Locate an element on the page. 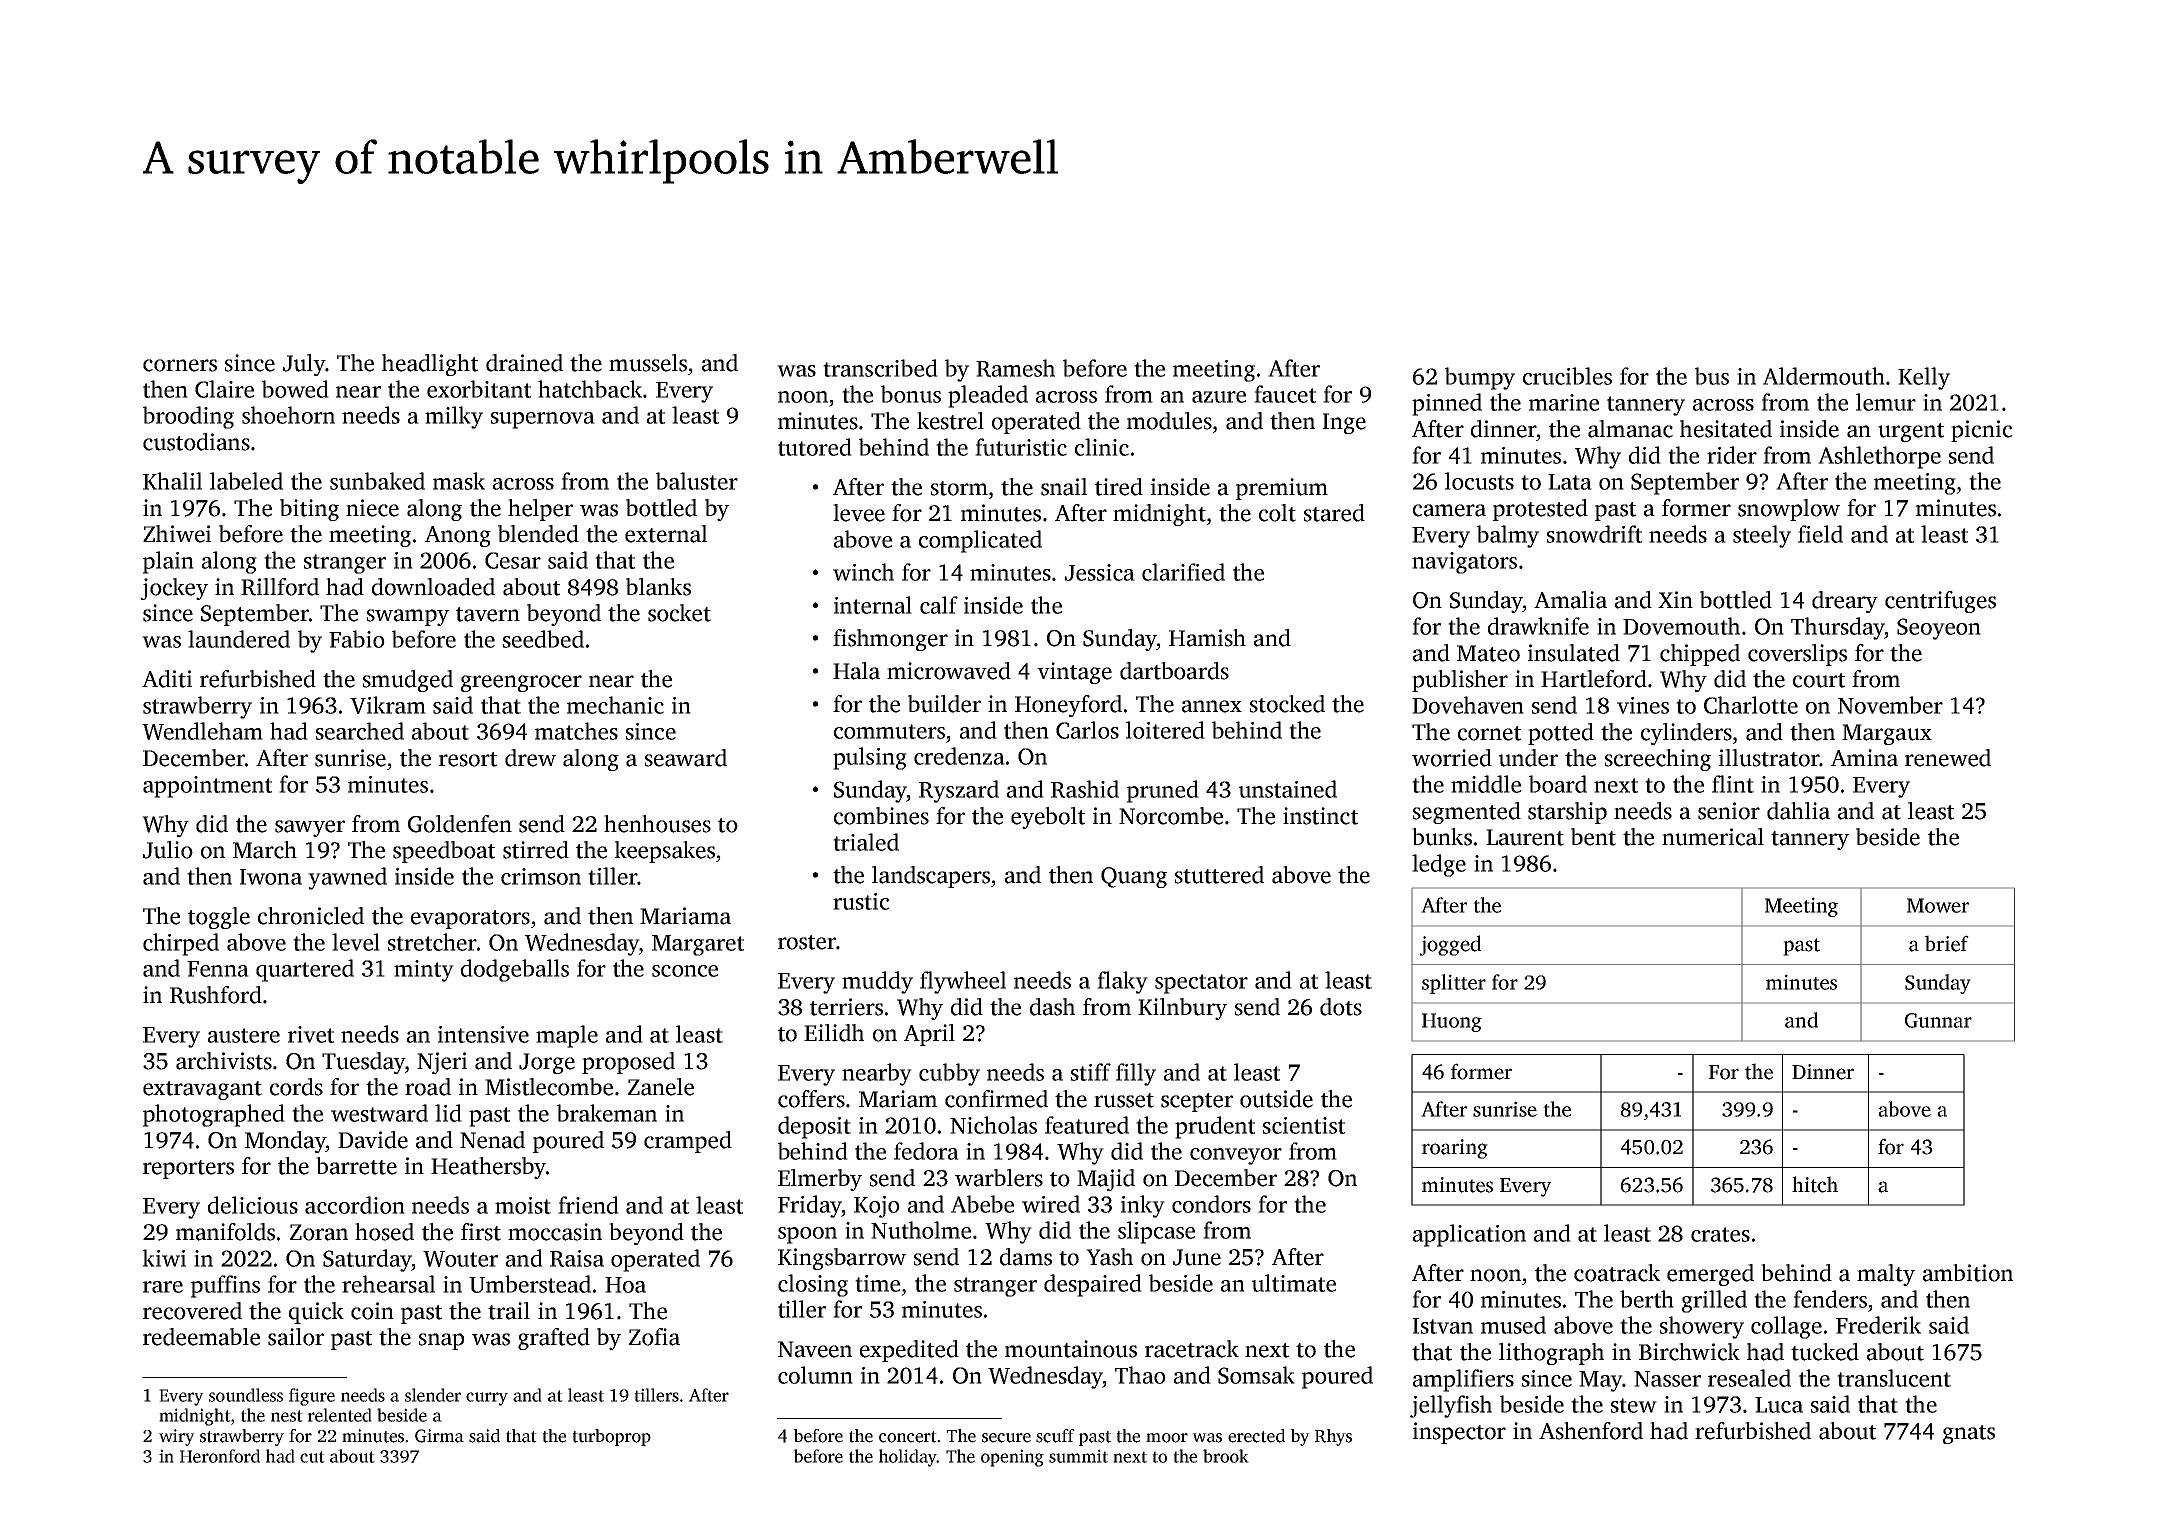  amplifiers is located at coordinates (1463, 1380).
